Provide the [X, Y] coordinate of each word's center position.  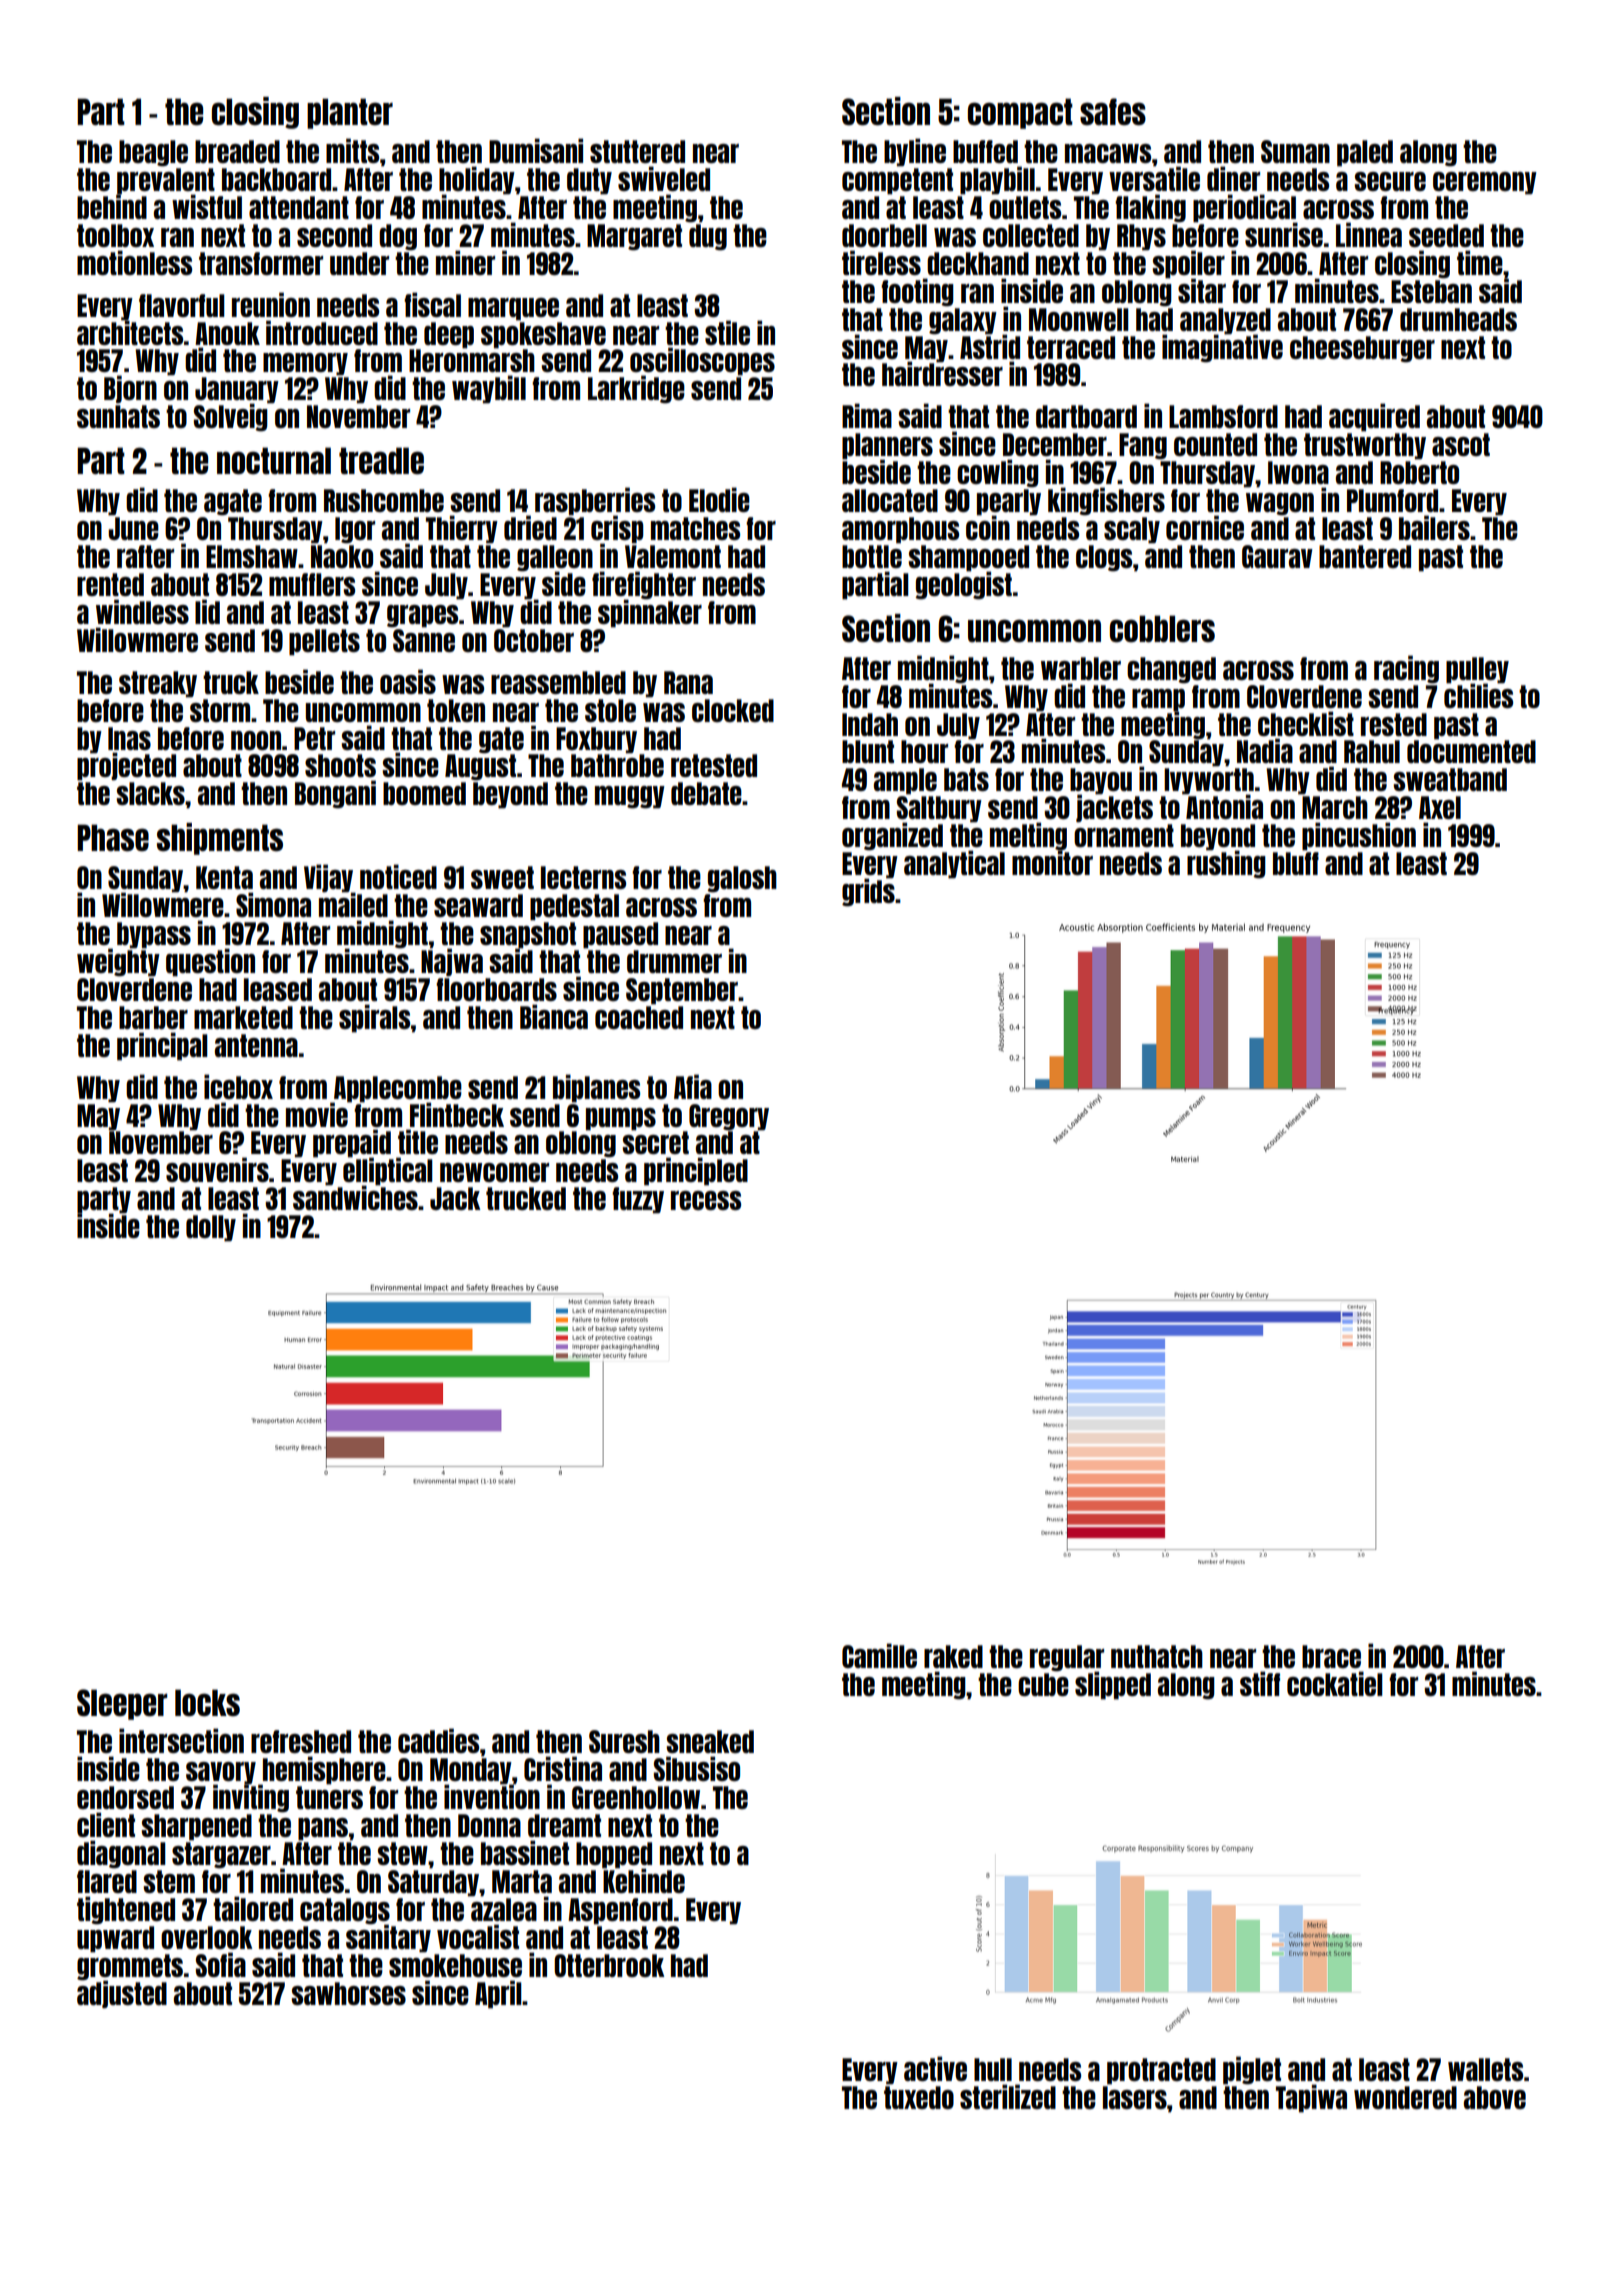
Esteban [1431, 291]
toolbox [115, 235]
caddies [438, 1740]
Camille [879, 1655]
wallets [1485, 2069]
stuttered [637, 151]
